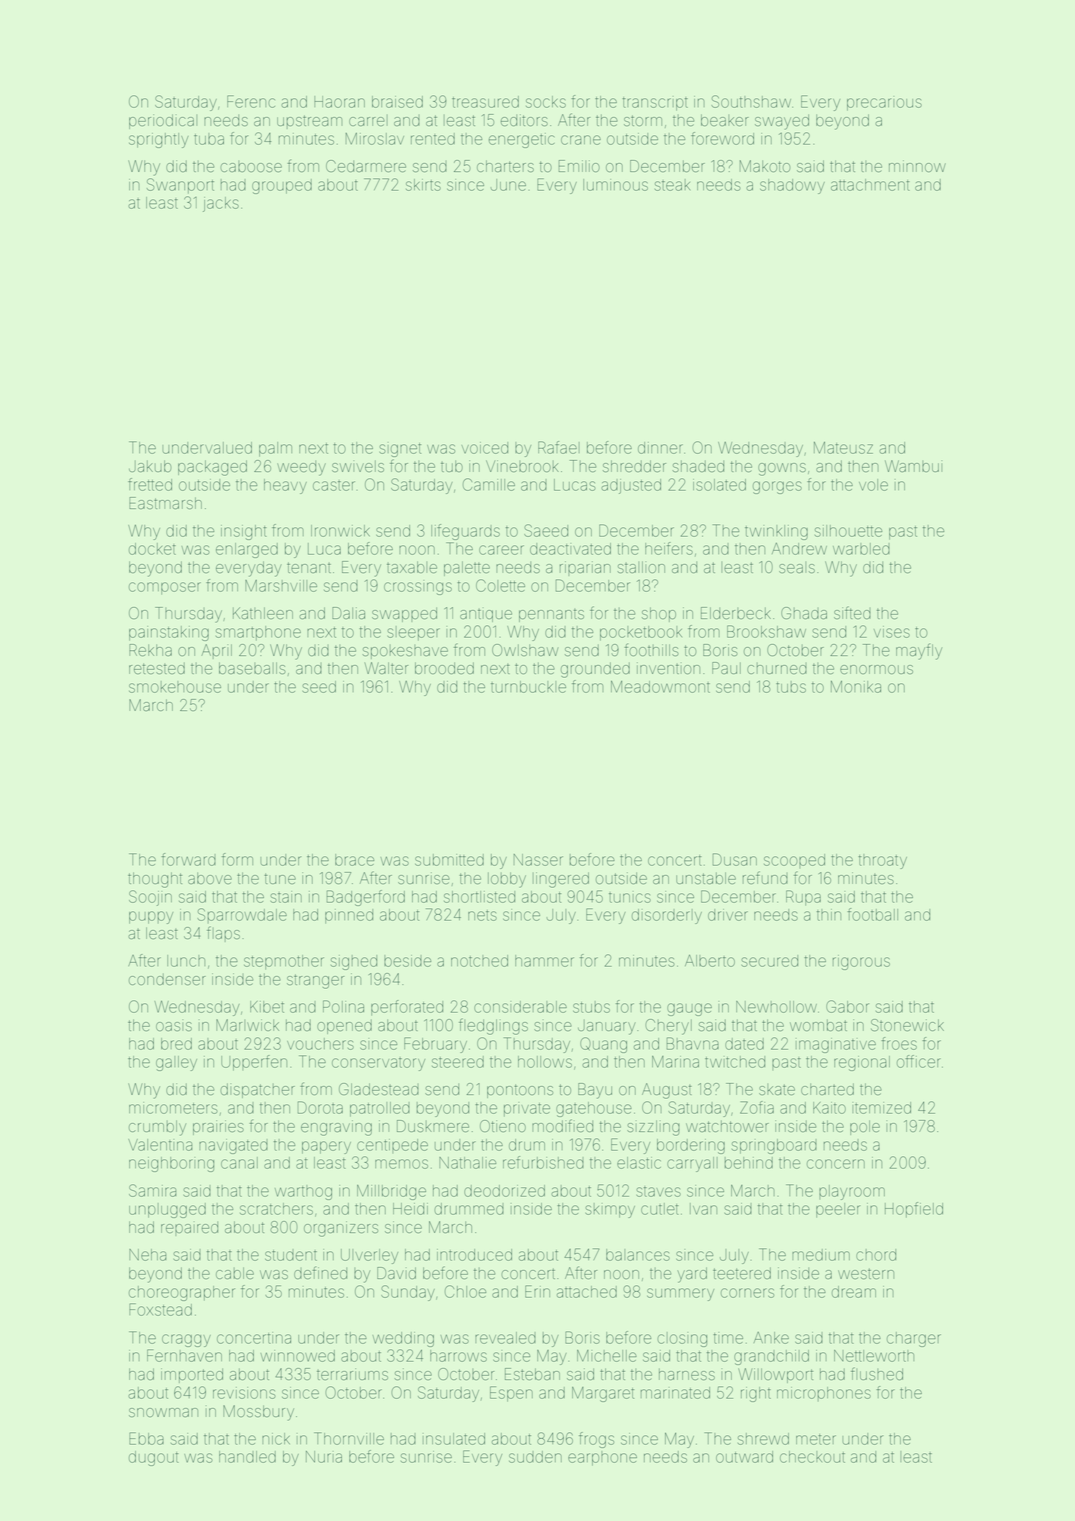 The width and height of the page is (1075, 1521). Describe the element at coordinates (861, 549) in the page. I see `warbled` at that location.
